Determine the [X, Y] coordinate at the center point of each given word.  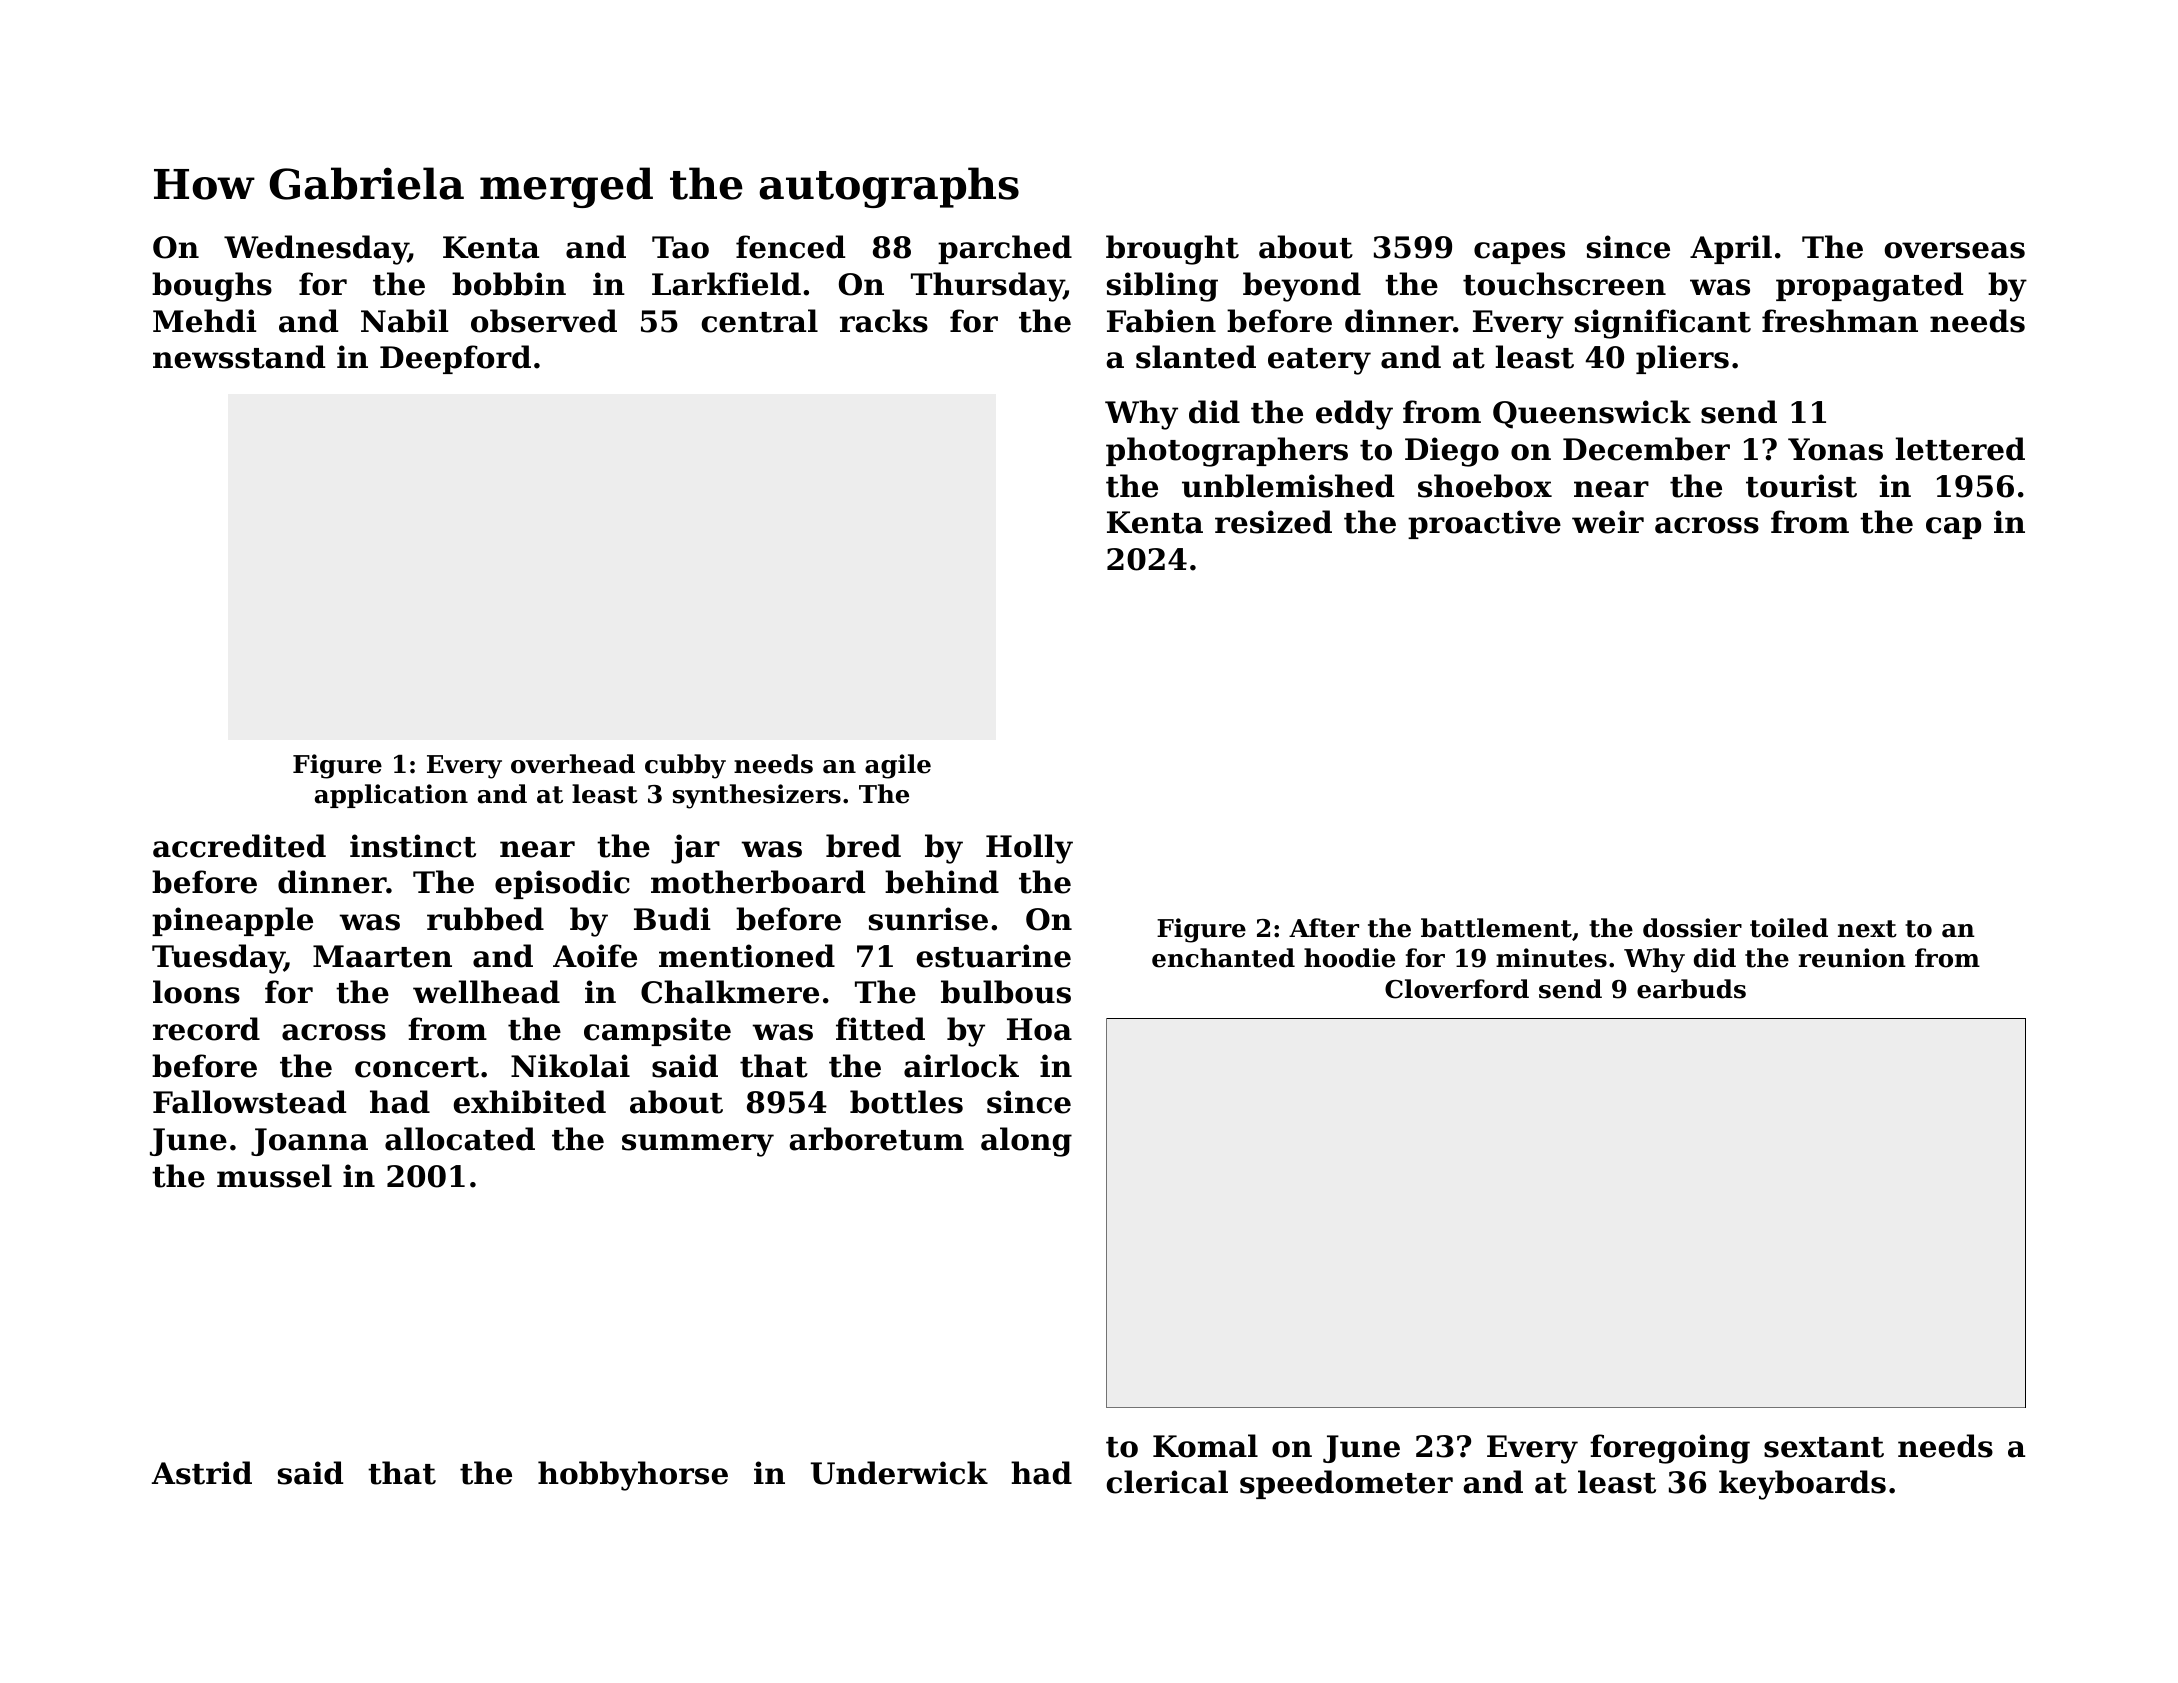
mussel [274, 1176]
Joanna [309, 1142]
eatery [1319, 361]
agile [898, 766]
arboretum [876, 1139]
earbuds [1691, 989]
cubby [685, 766]
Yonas [1835, 449]
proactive [1484, 524]
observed [544, 321]
